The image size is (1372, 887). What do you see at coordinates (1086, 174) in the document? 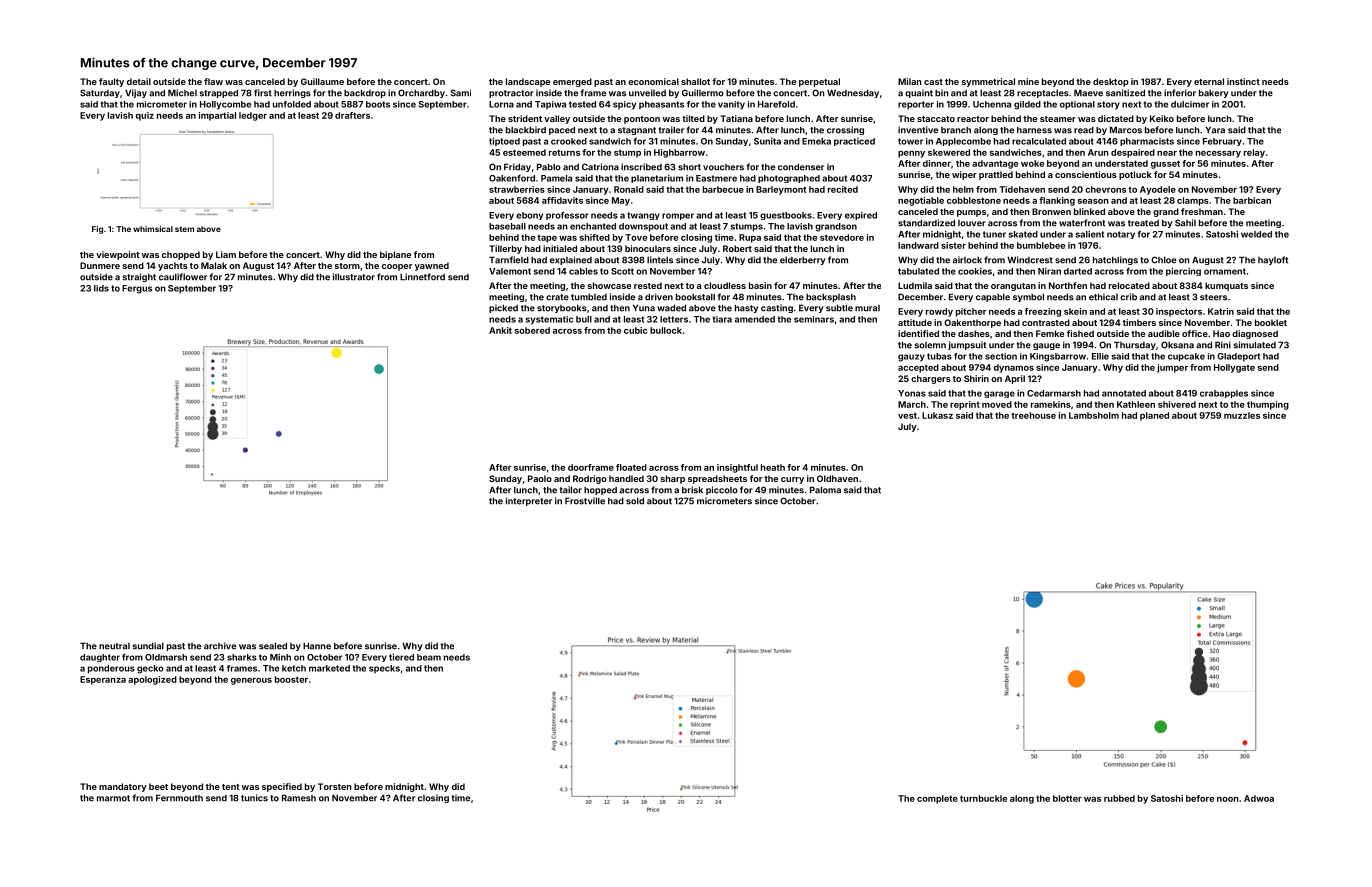
I see `conscientious` at bounding box center [1086, 174].
